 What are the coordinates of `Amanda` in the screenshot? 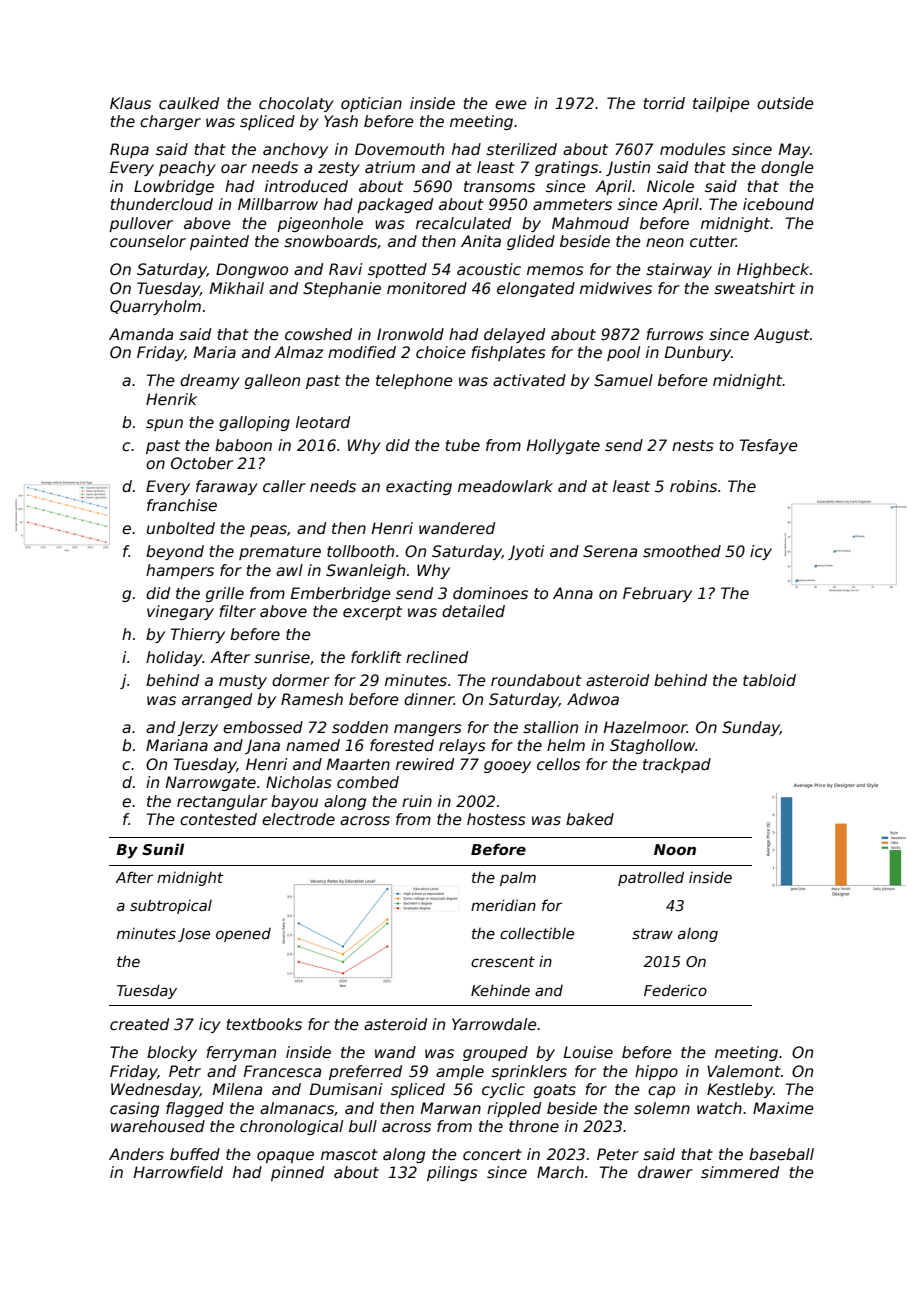 It's located at (141, 334).
